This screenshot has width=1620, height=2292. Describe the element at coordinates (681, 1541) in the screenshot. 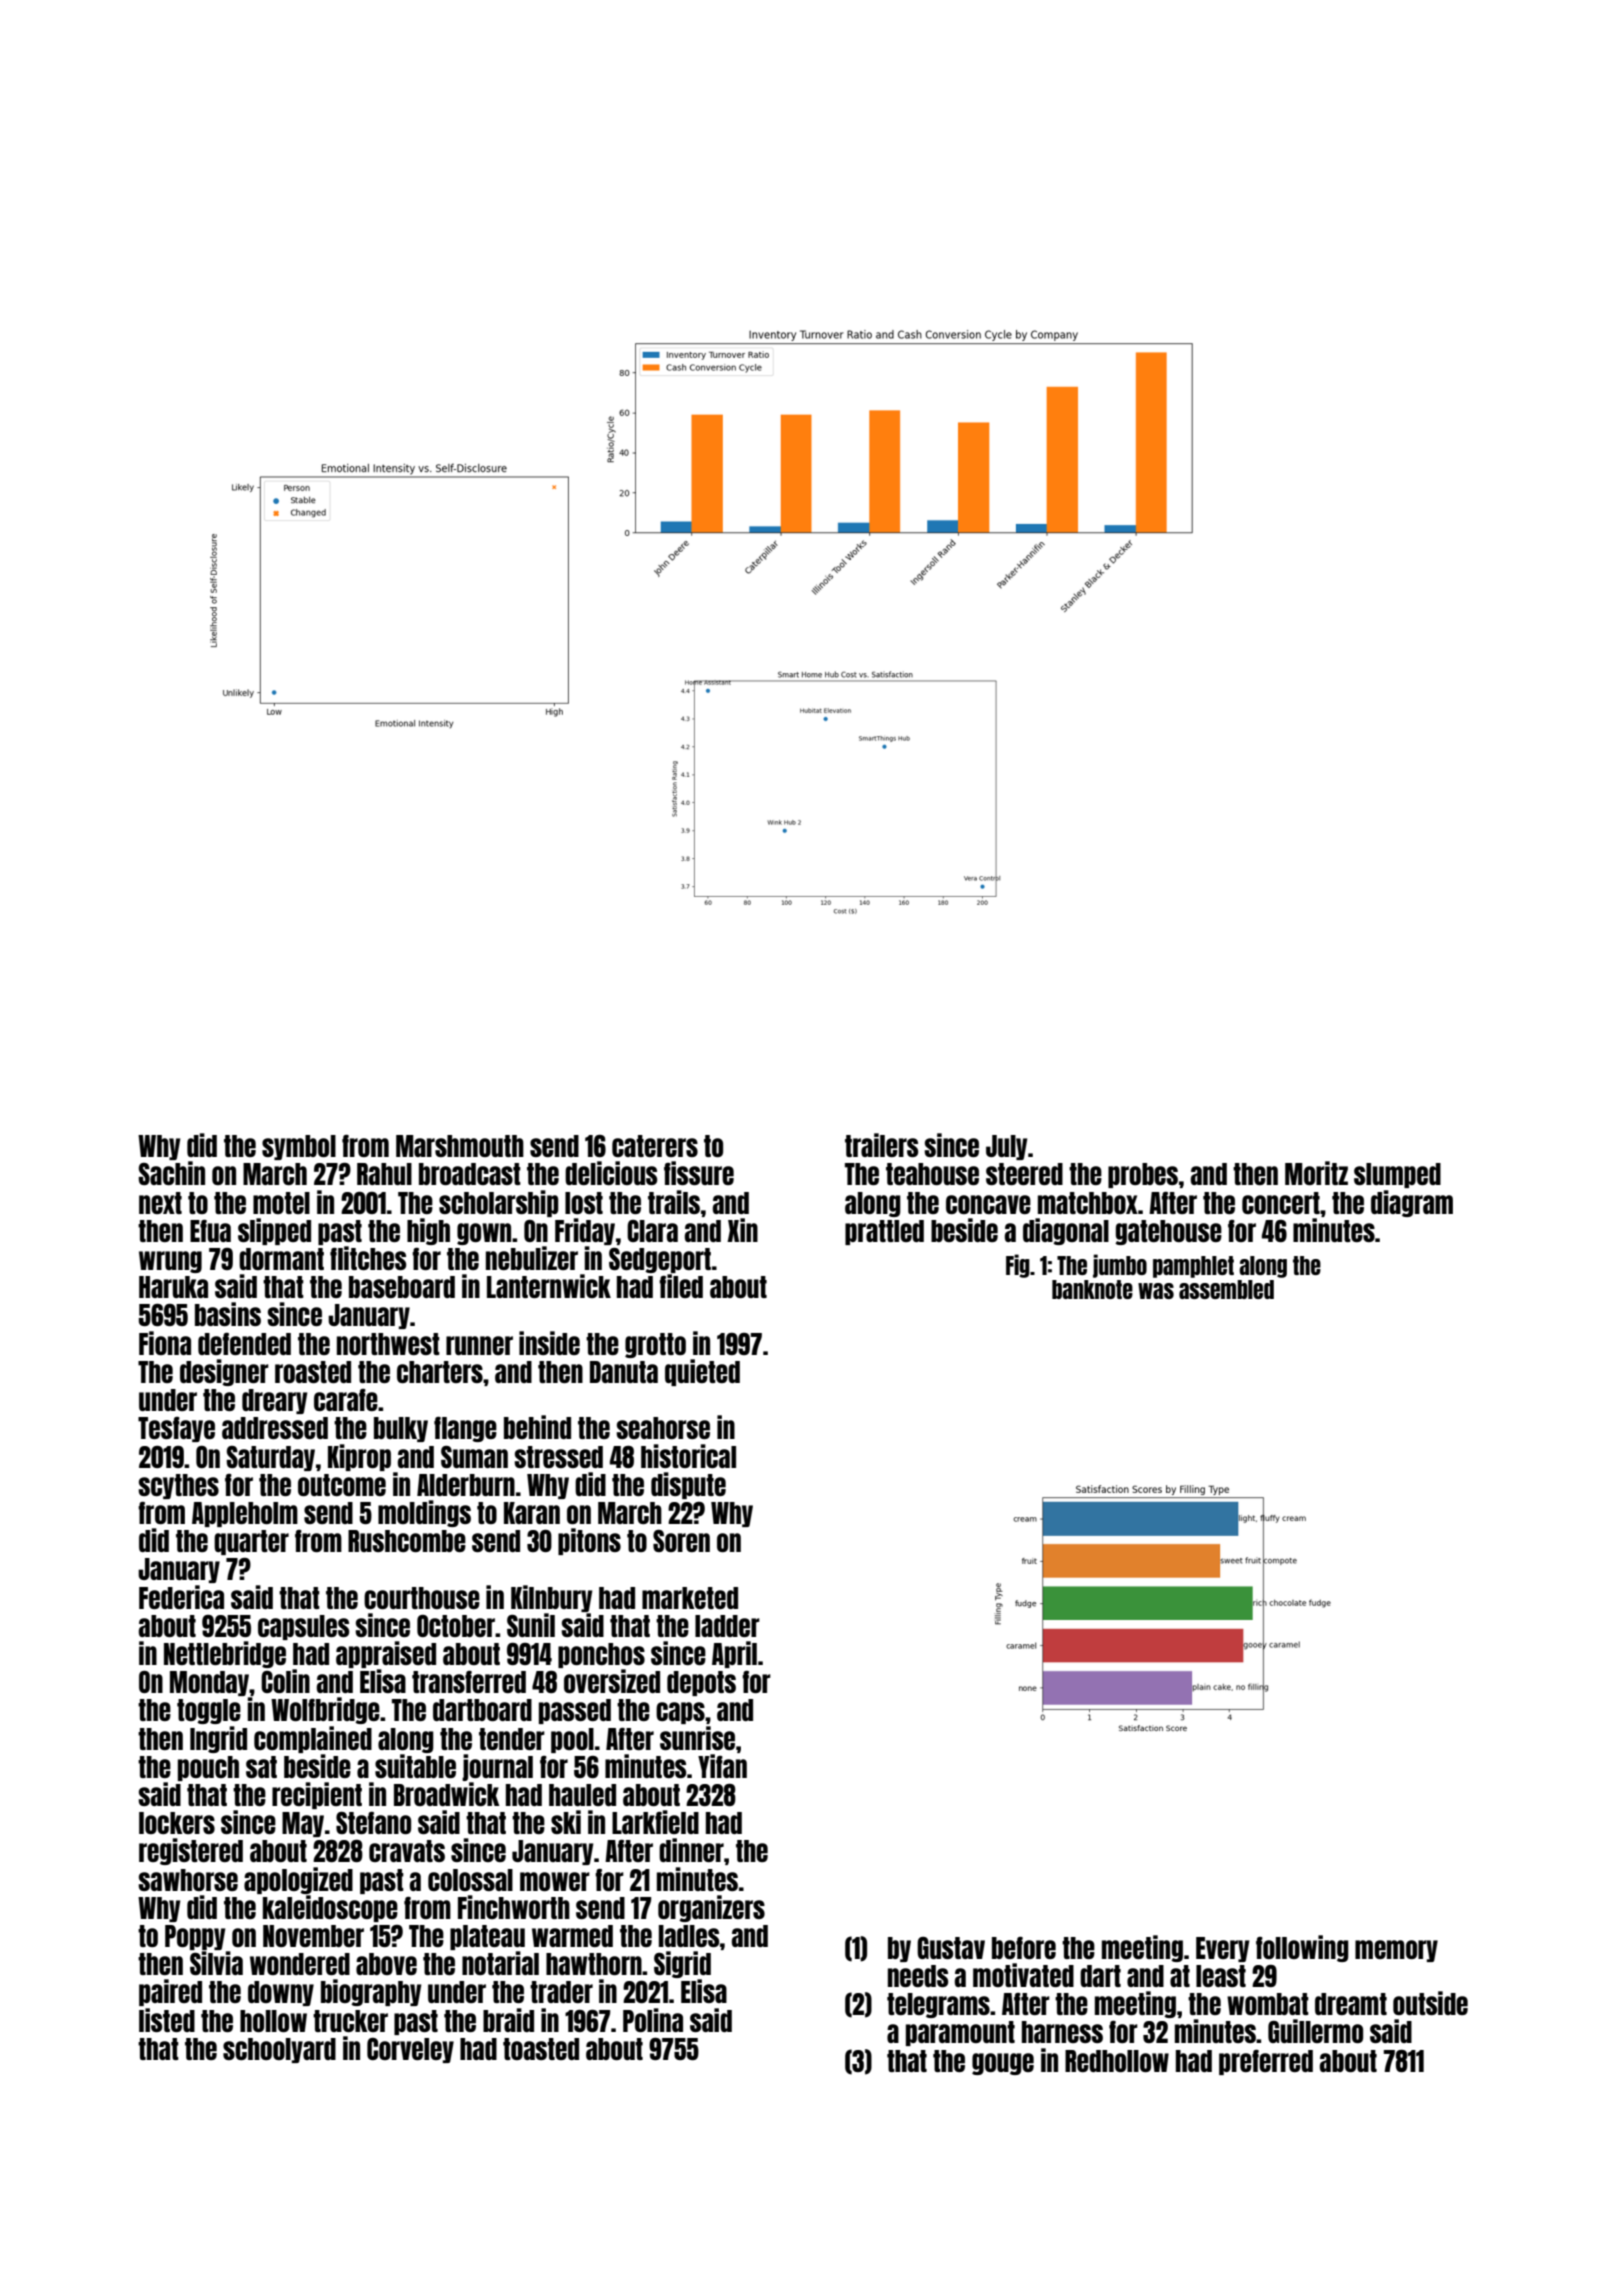

I see `Soren` at that location.
